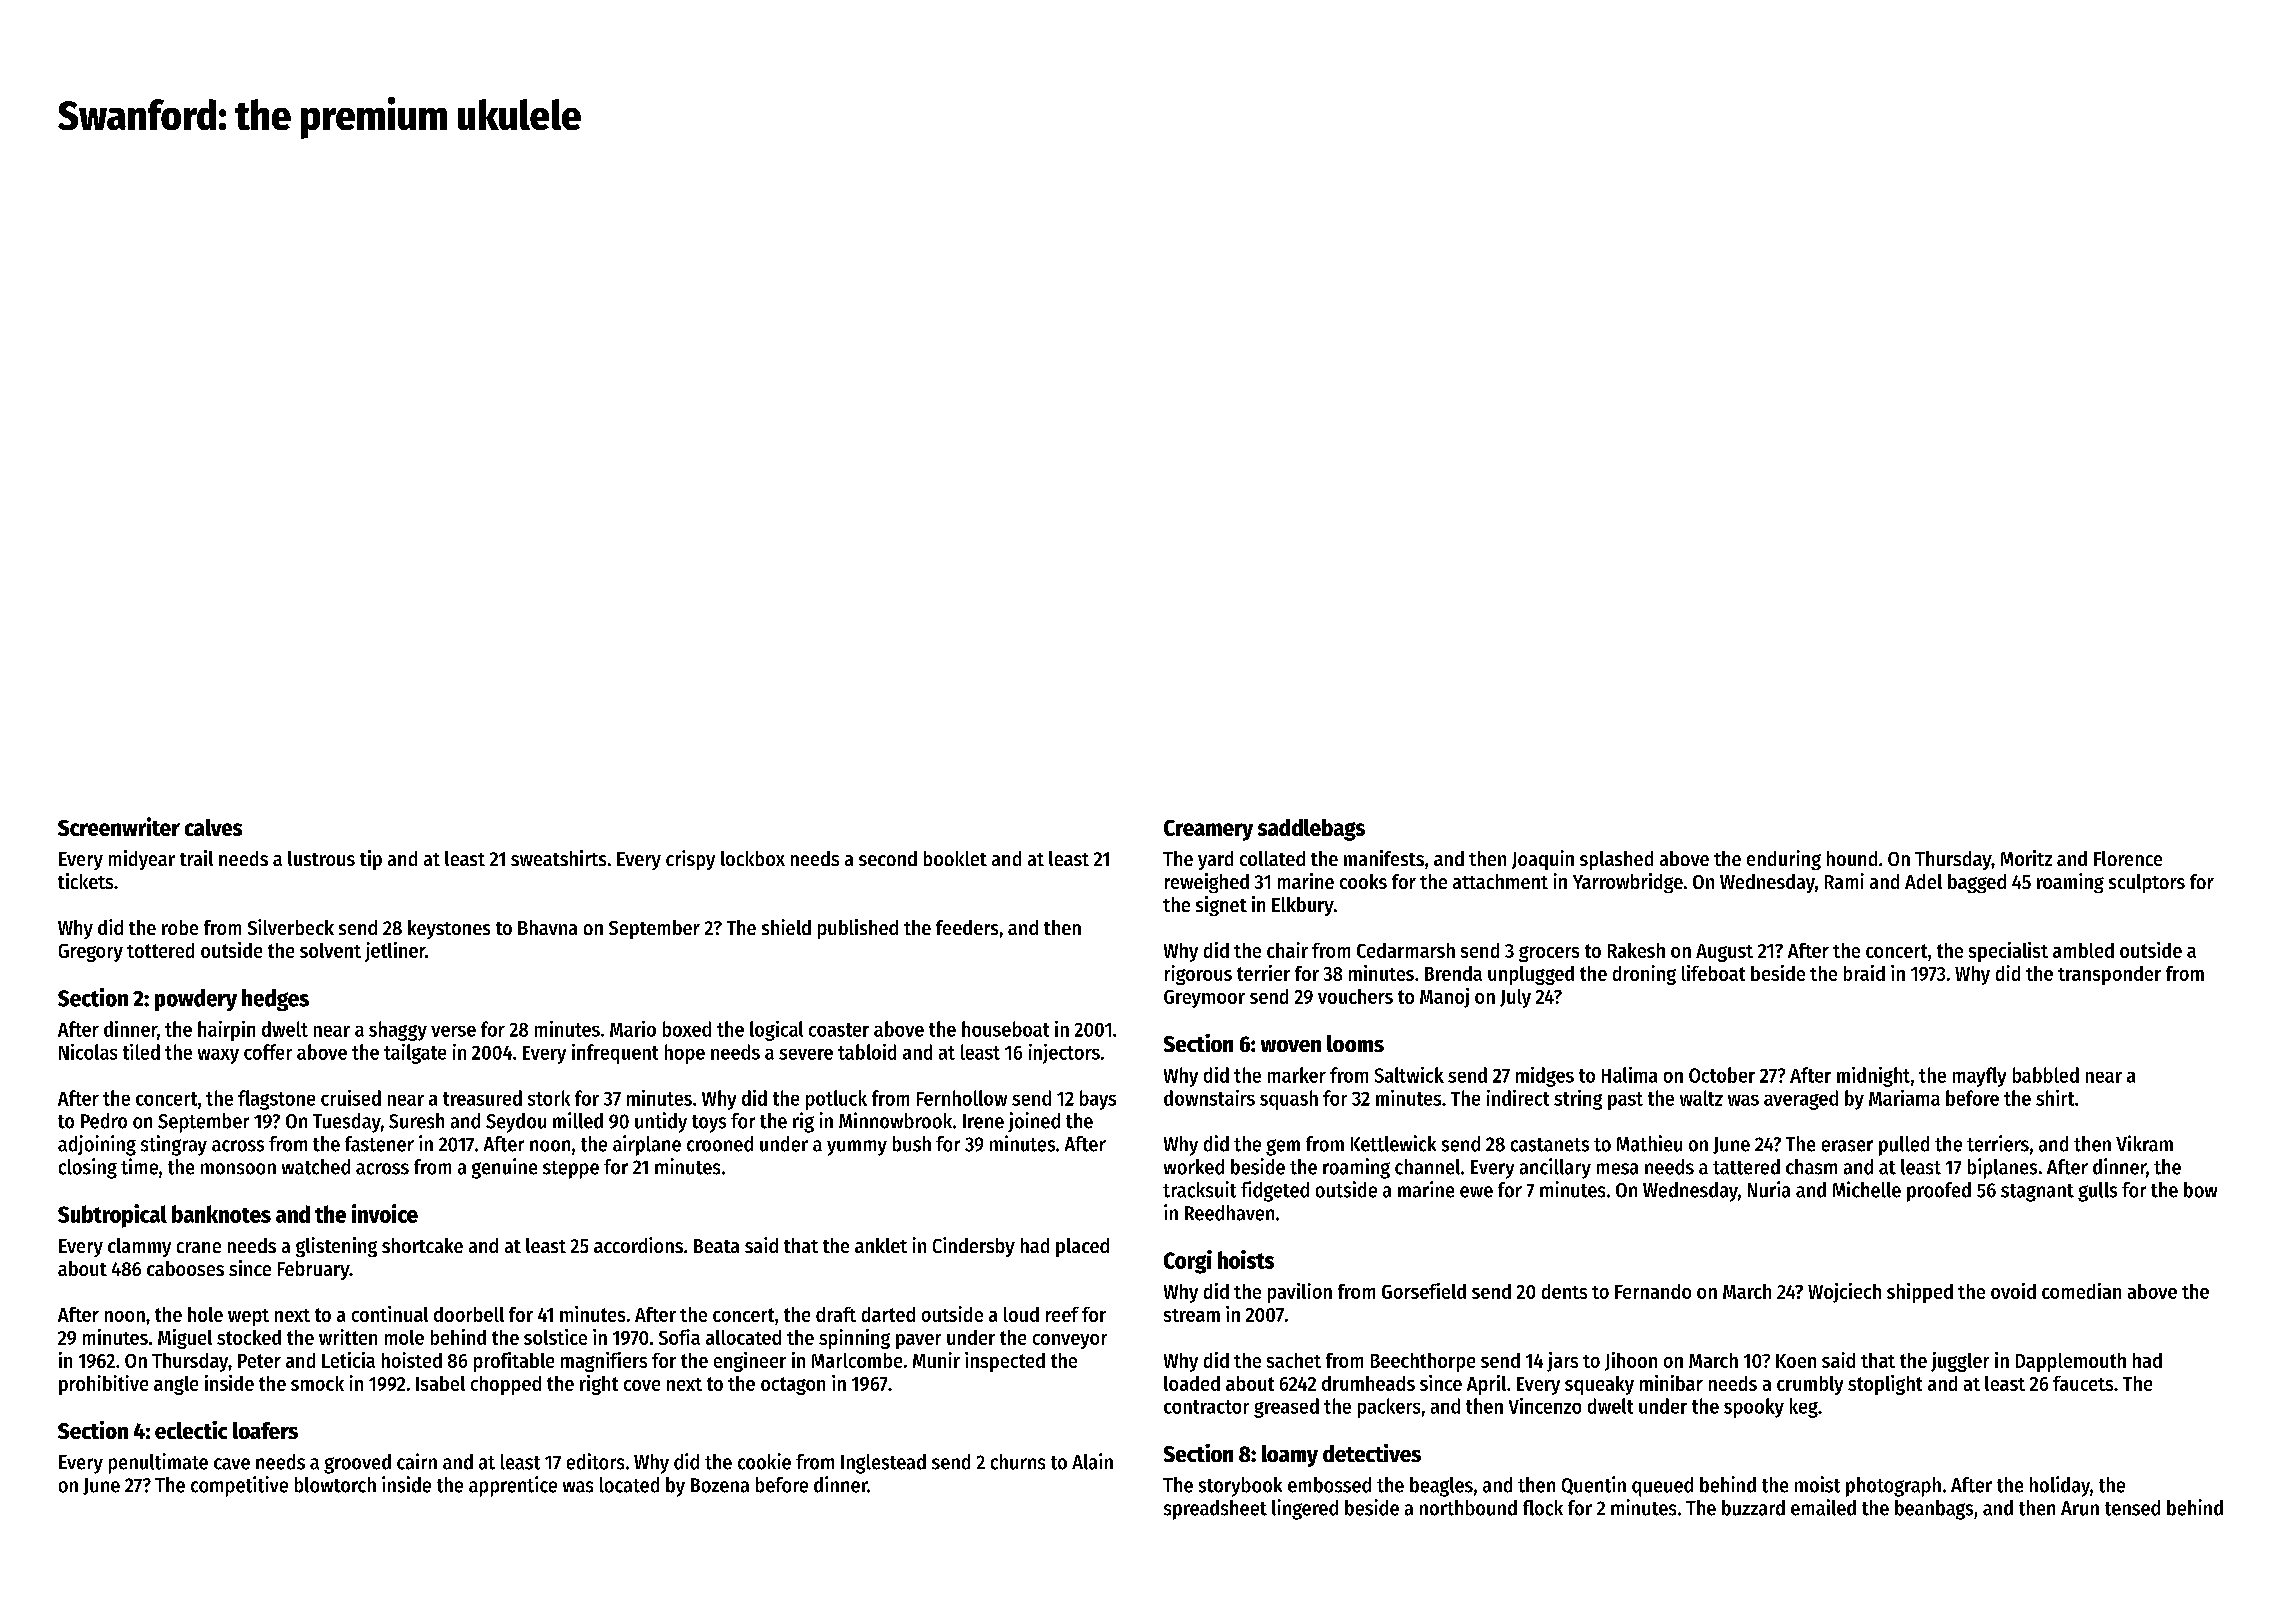 The height and width of the screenshot is (1614, 2282). I want to click on calves, so click(213, 827).
